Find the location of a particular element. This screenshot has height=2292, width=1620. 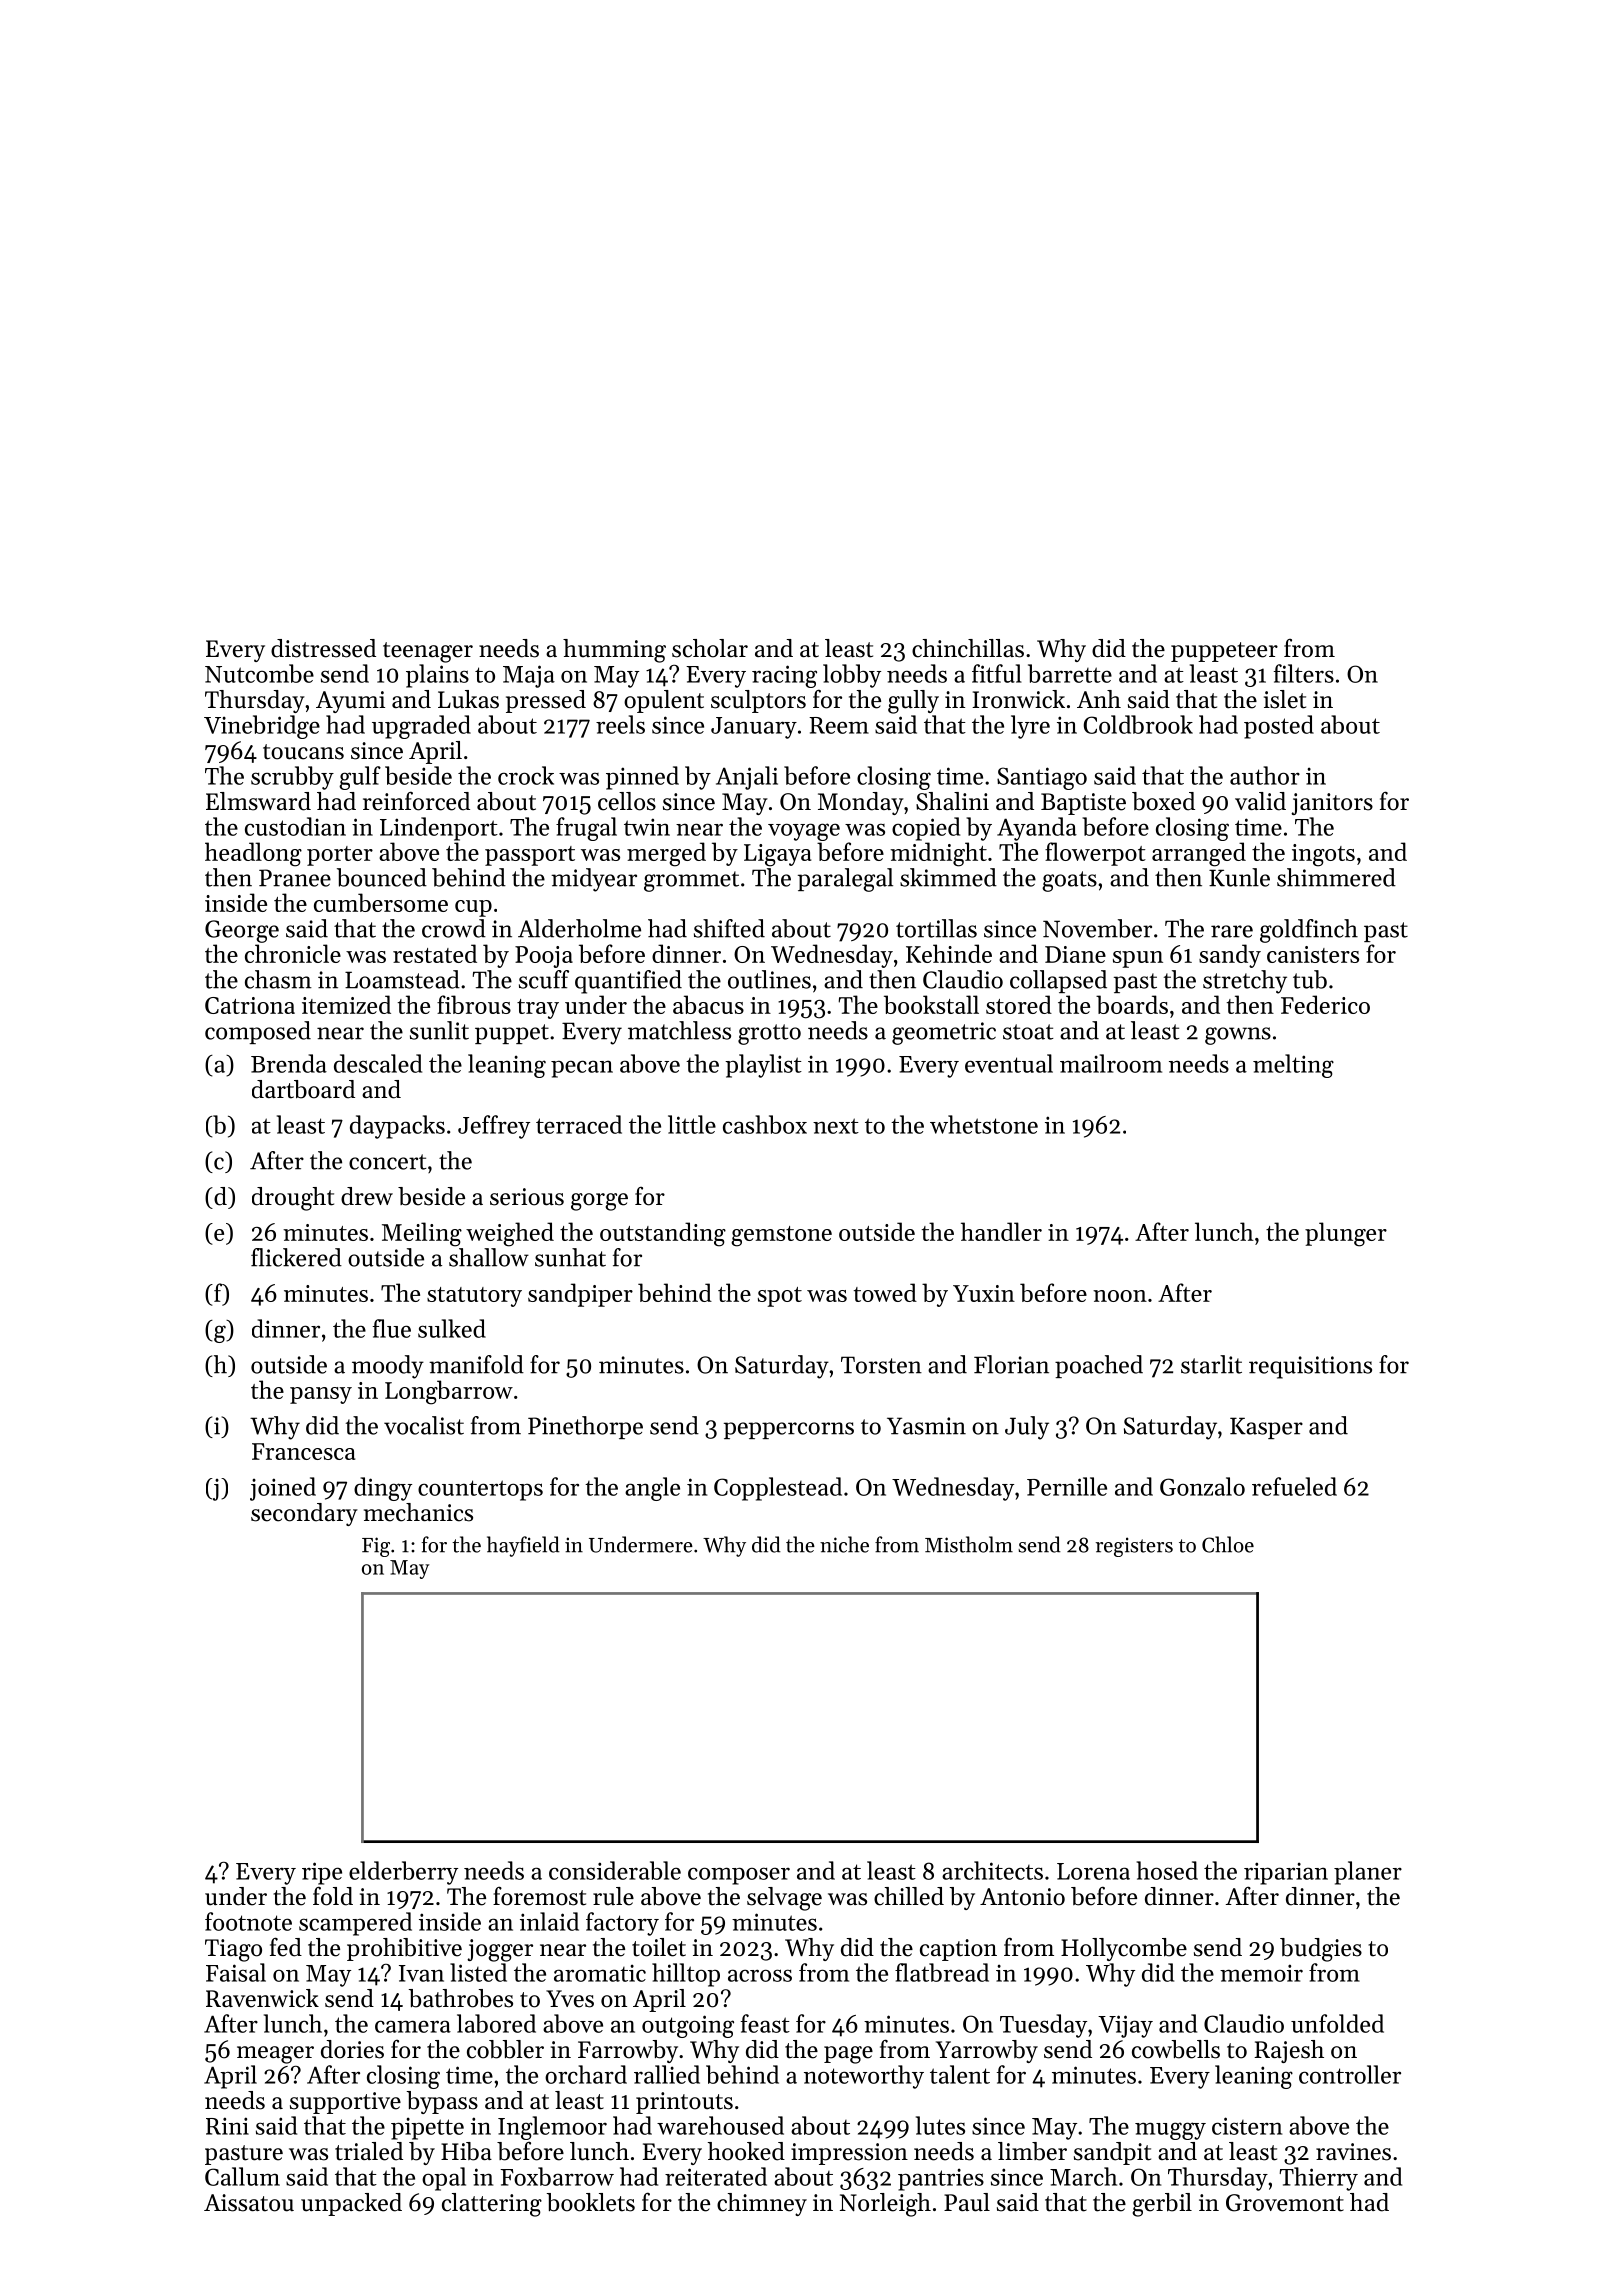

valid is located at coordinates (1260, 801).
